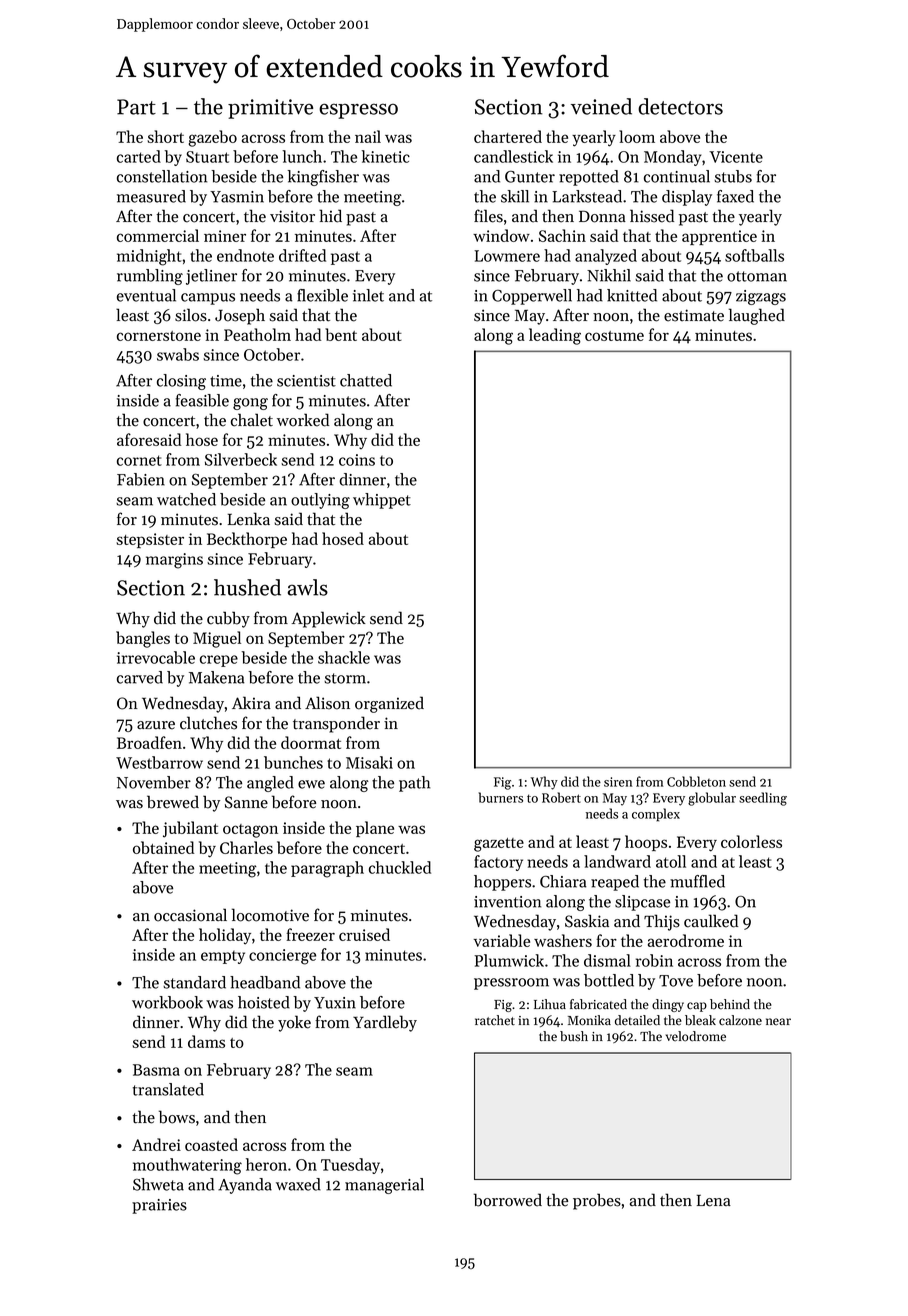 The image size is (908, 1316). What do you see at coordinates (637, 136) in the screenshot?
I see `loom` at bounding box center [637, 136].
